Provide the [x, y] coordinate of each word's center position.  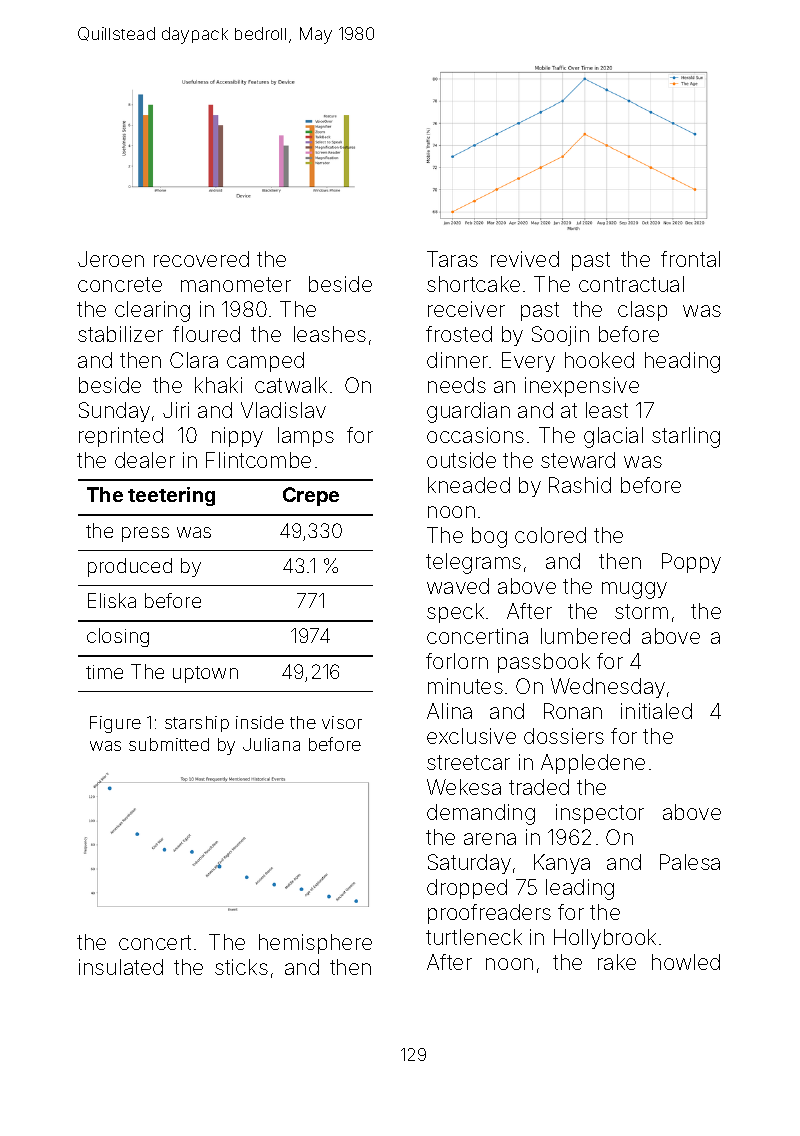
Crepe [311, 496]
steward [578, 460]
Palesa [690, 862]
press [145, 534]
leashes [330, 334]
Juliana [271, 744]
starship [197, 724]
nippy [237, 437]
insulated [121, 967]
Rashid [580, 485]
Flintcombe [258, 460]
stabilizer [120, 334]
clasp [642, 311]
